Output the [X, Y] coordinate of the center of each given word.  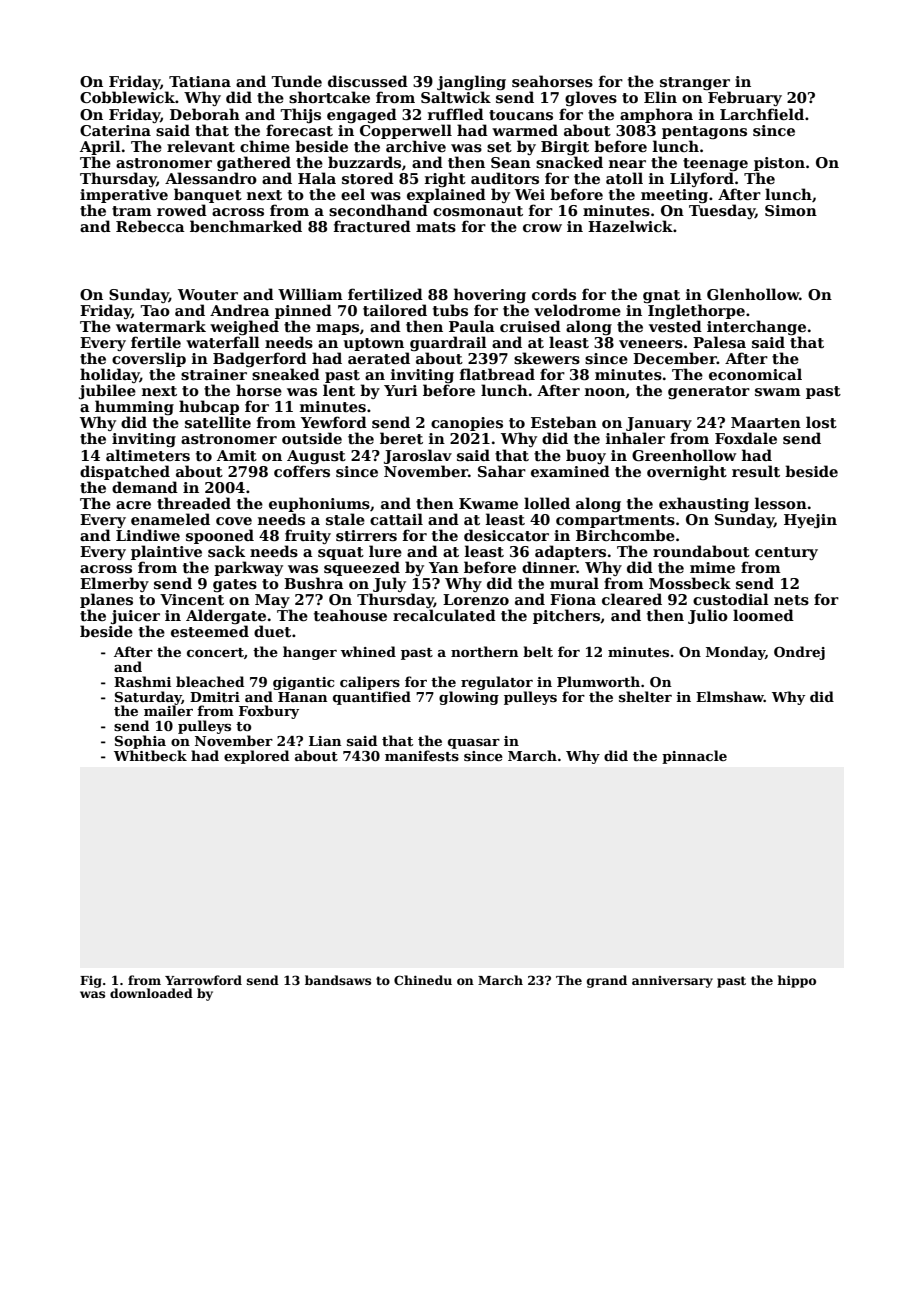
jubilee [107, 391]
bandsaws [338, 980]
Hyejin [810, 521]
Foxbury [269, 712]
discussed [368, 81]
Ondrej [799, 653]
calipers [370, 683]
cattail [396, 519]
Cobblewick [127, 97]
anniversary [672, 982]
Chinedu [423, 980]
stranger [695, 83]
